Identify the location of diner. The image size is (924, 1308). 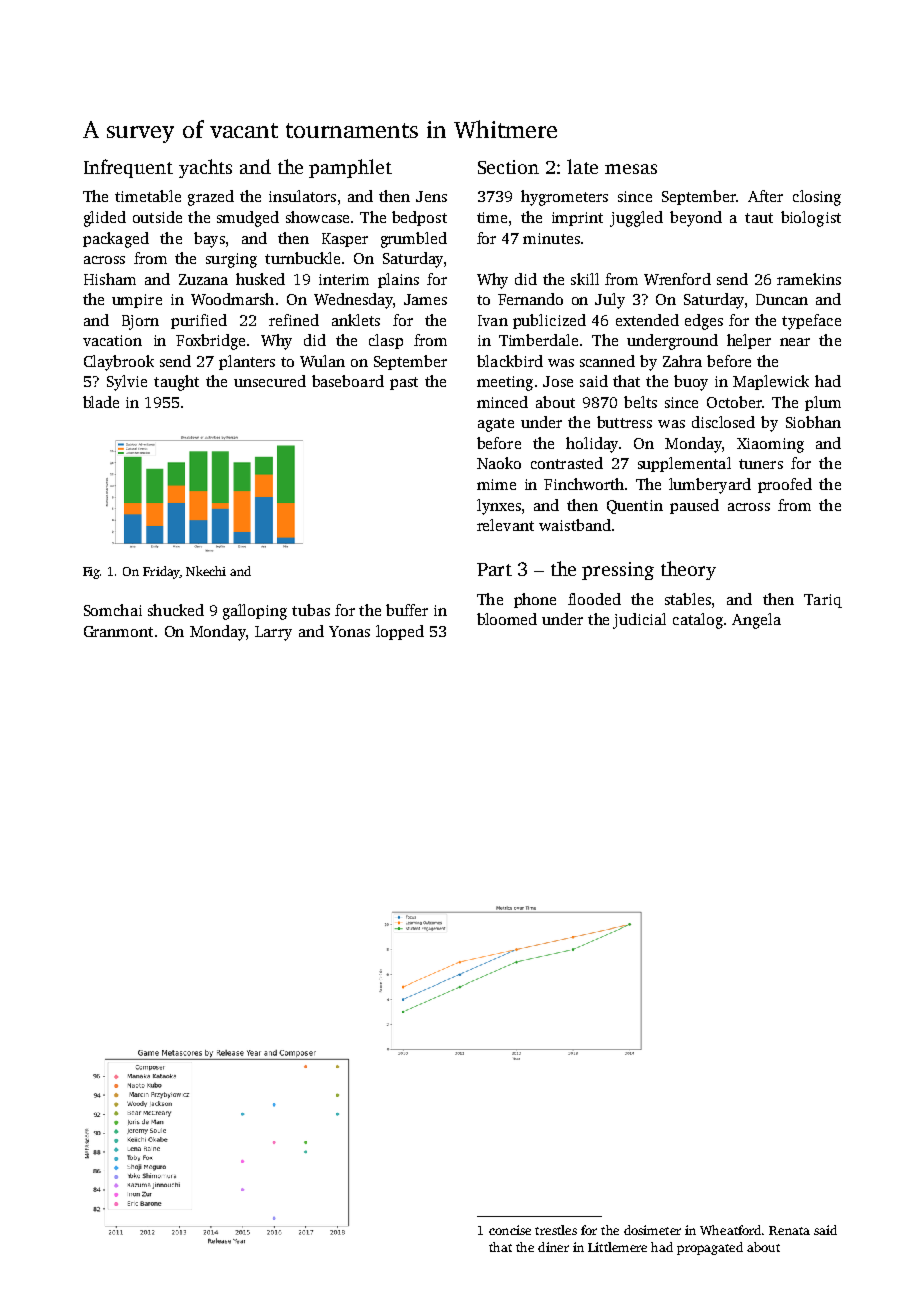
(553, 1247).
